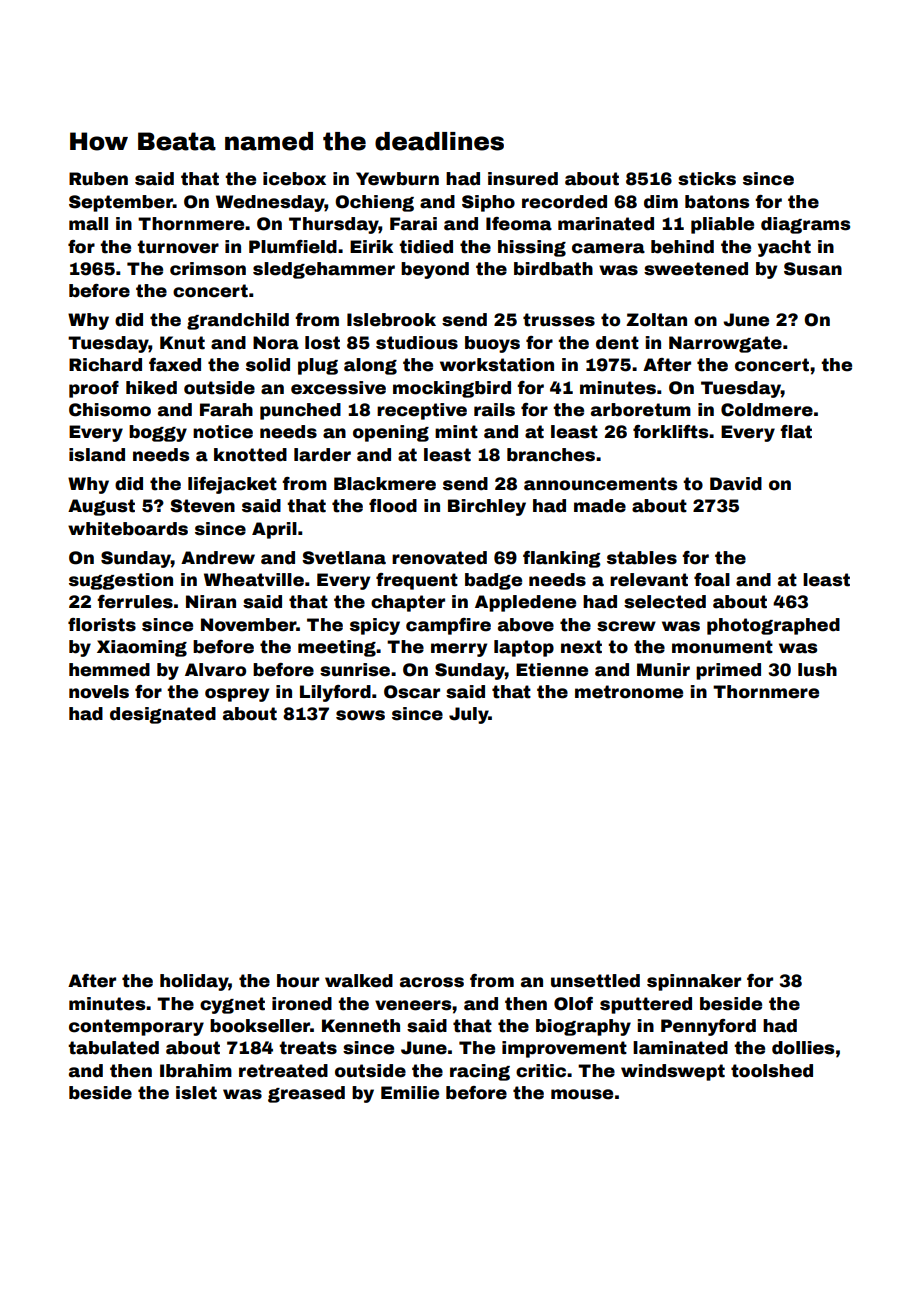 This page has height=1311, width=924. What do you see at coordinates (306, 1094) in the page?
I see `greased` at bounding box center [306, 1094].
